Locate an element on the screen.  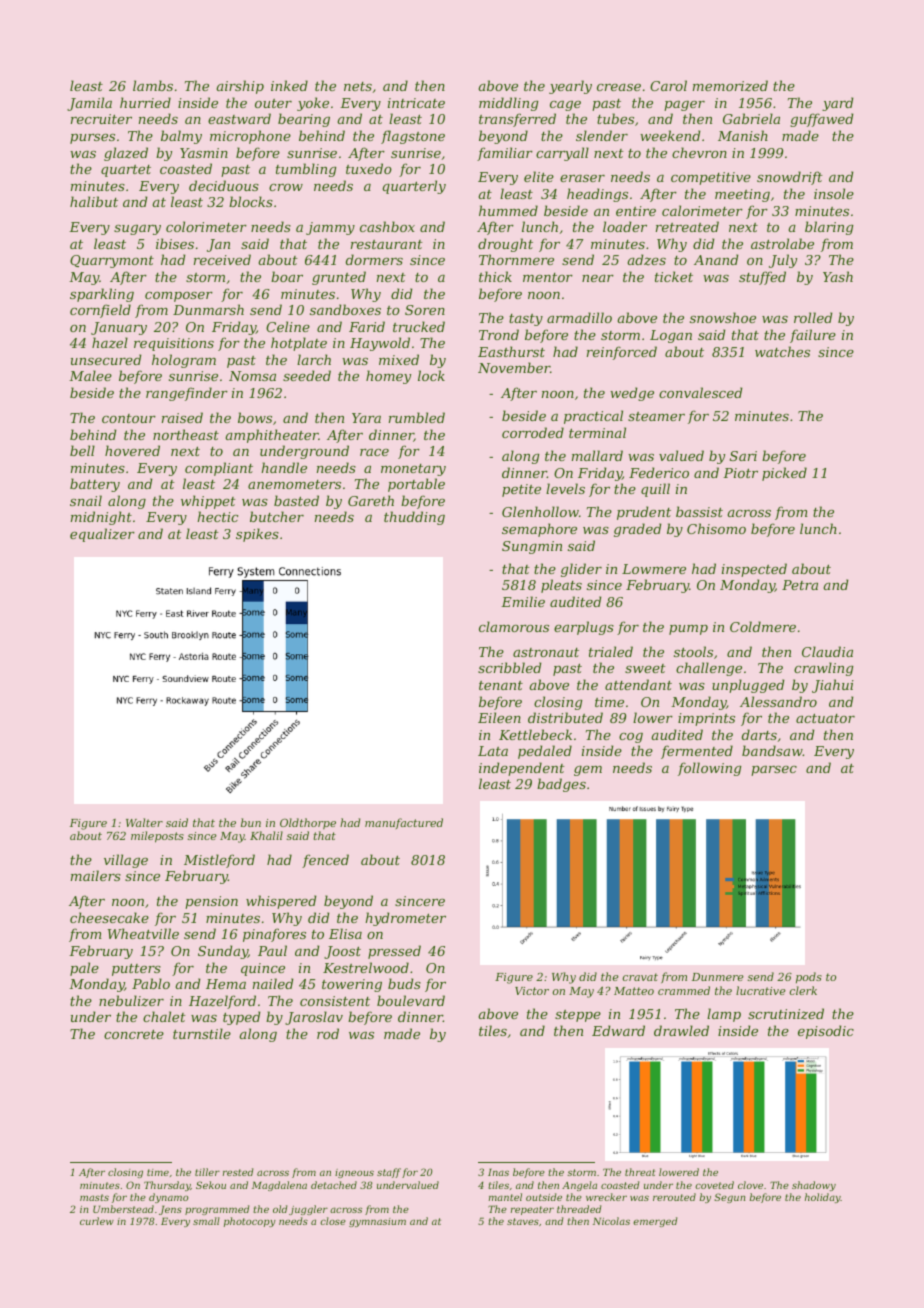
cravat is located at coordinates (640, 977).
